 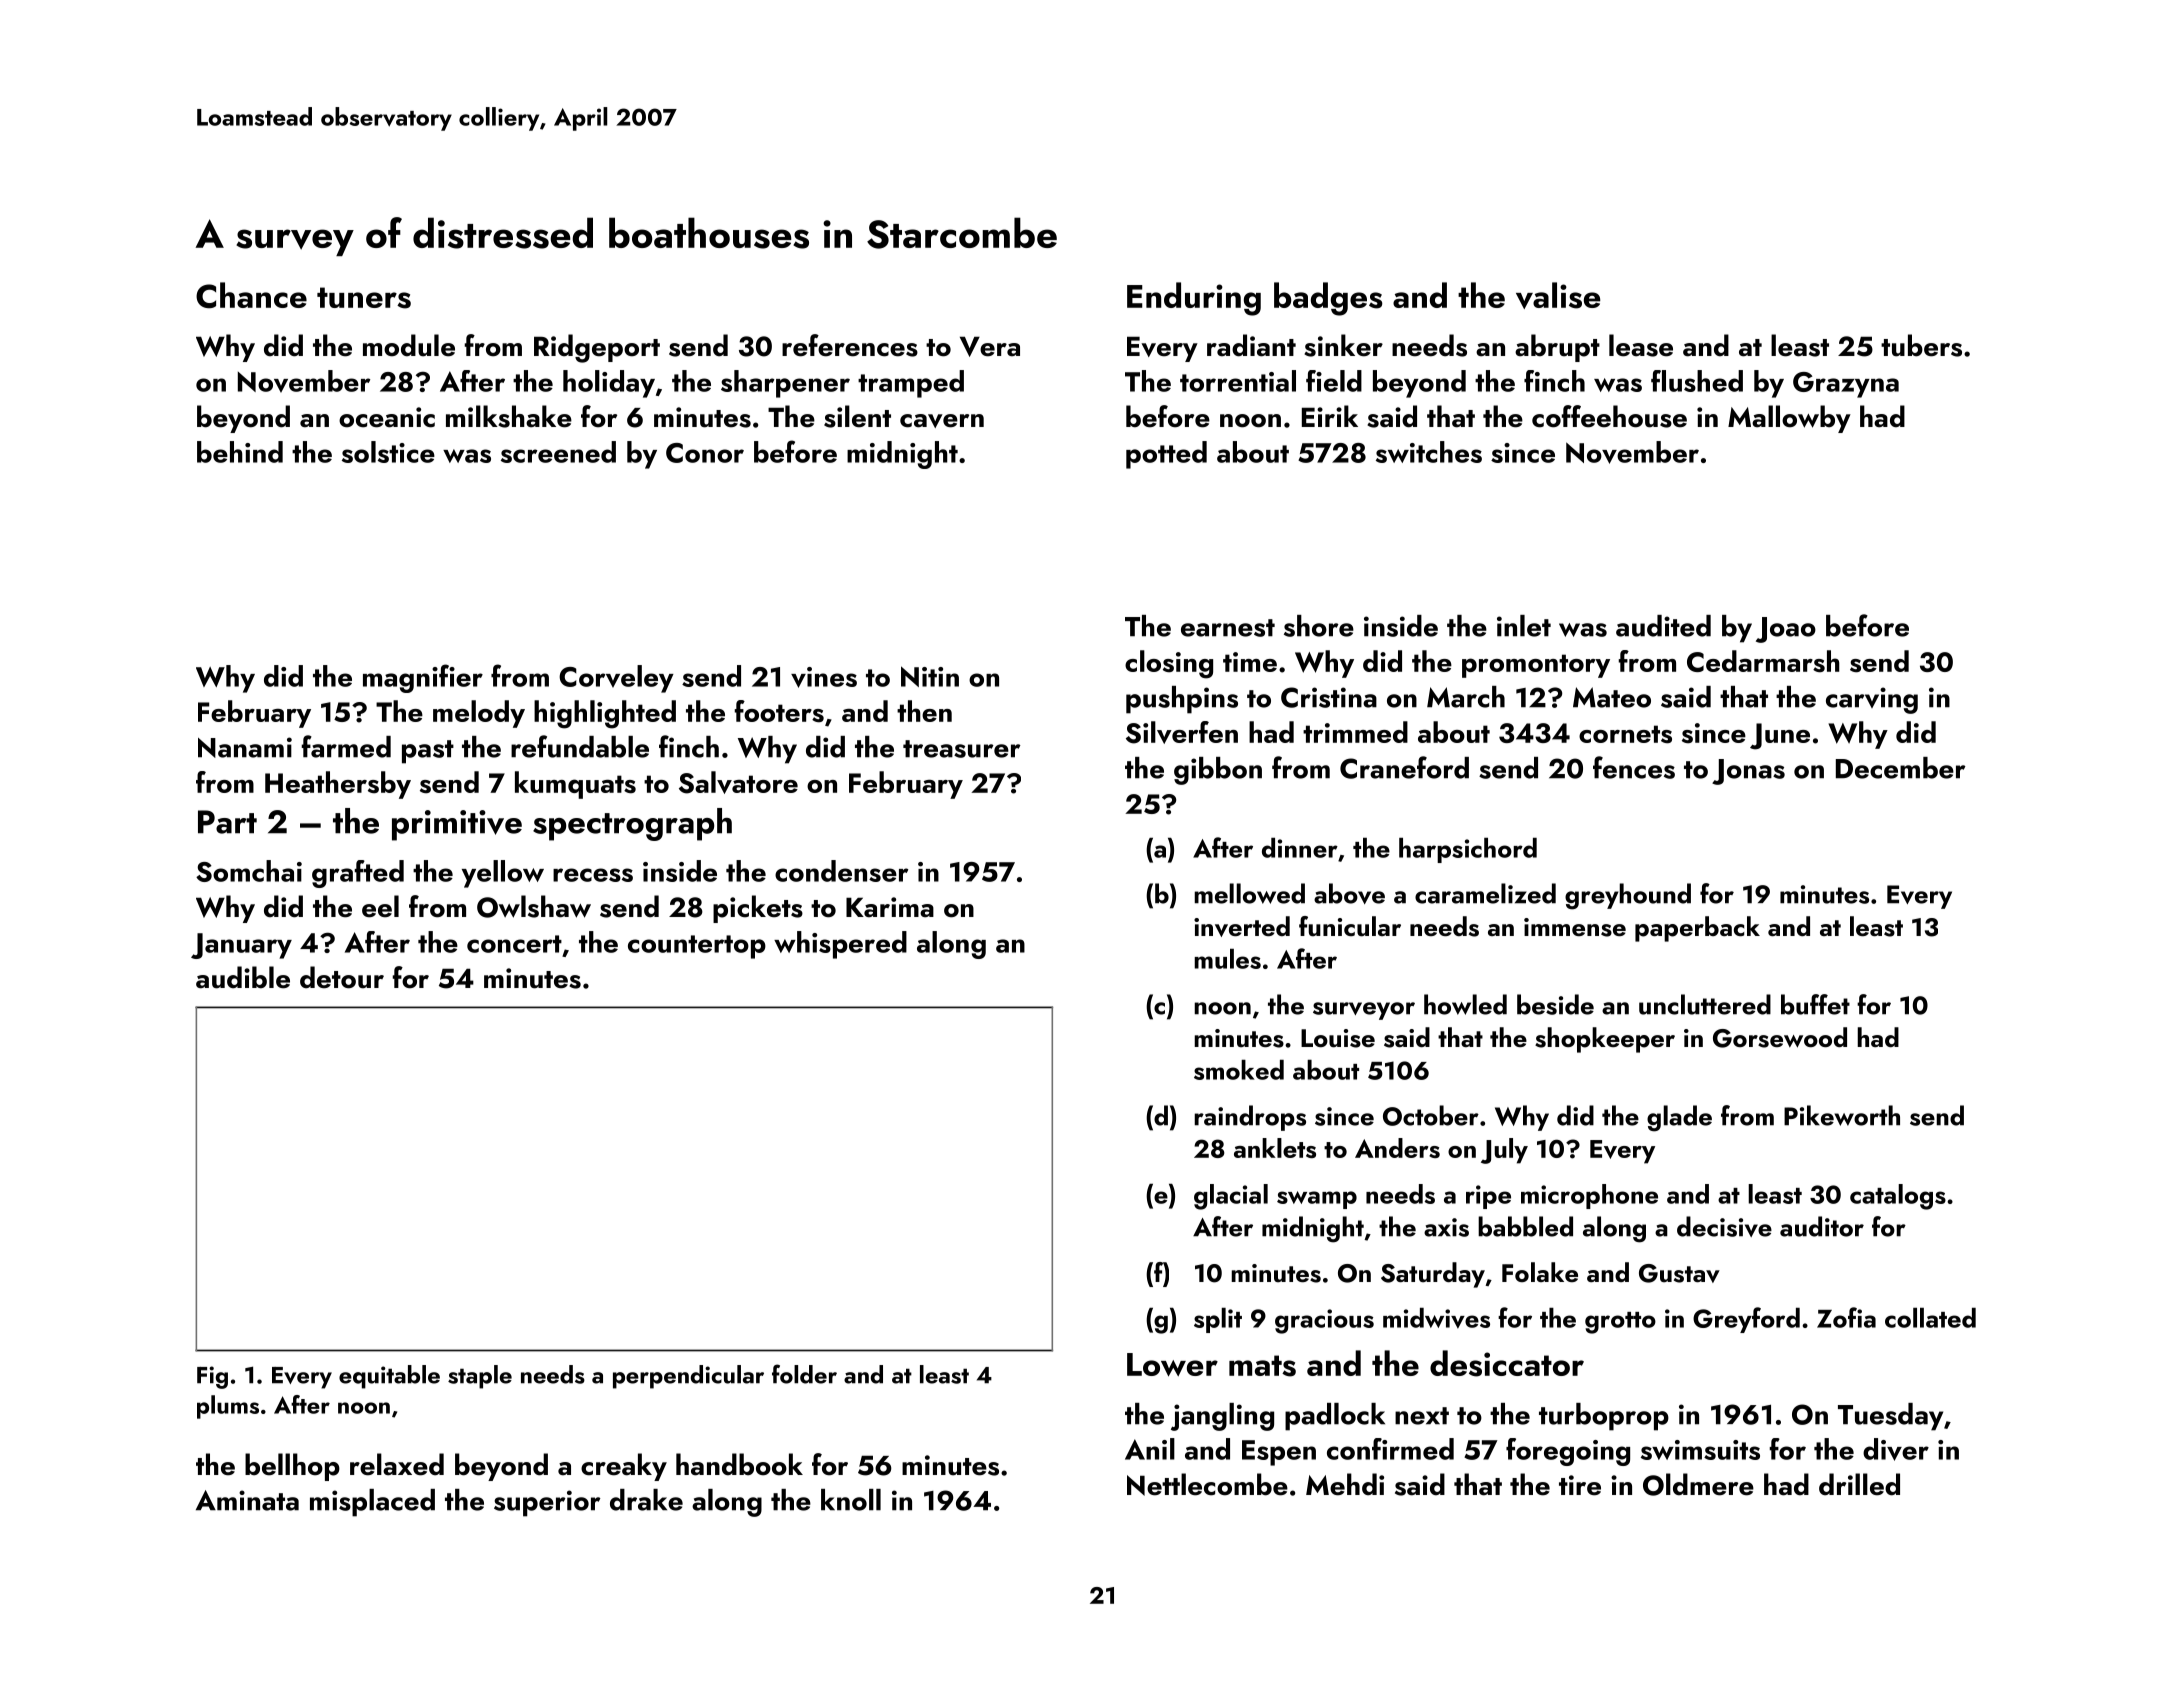 I want to click on coffeehouse, so click(x=1609, y=416).
